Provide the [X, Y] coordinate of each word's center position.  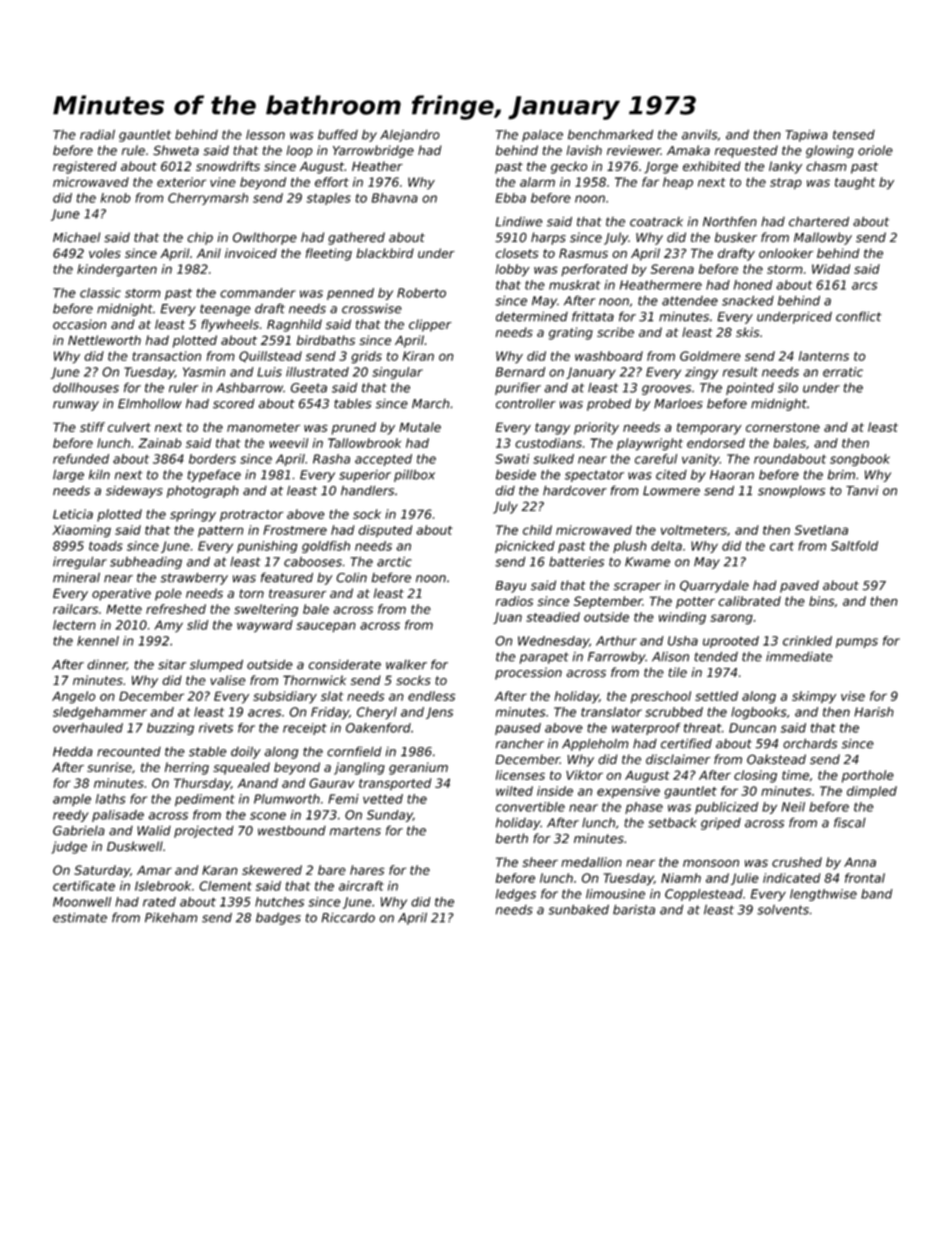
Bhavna [395, 198]
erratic [843, 372]
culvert [129, 427]
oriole [875, 150]
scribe [615, 332]
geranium [418, 768]
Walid [154, 831]
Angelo [74, 697]
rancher [520, 744]
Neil [793, 807]
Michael [76, 237]
